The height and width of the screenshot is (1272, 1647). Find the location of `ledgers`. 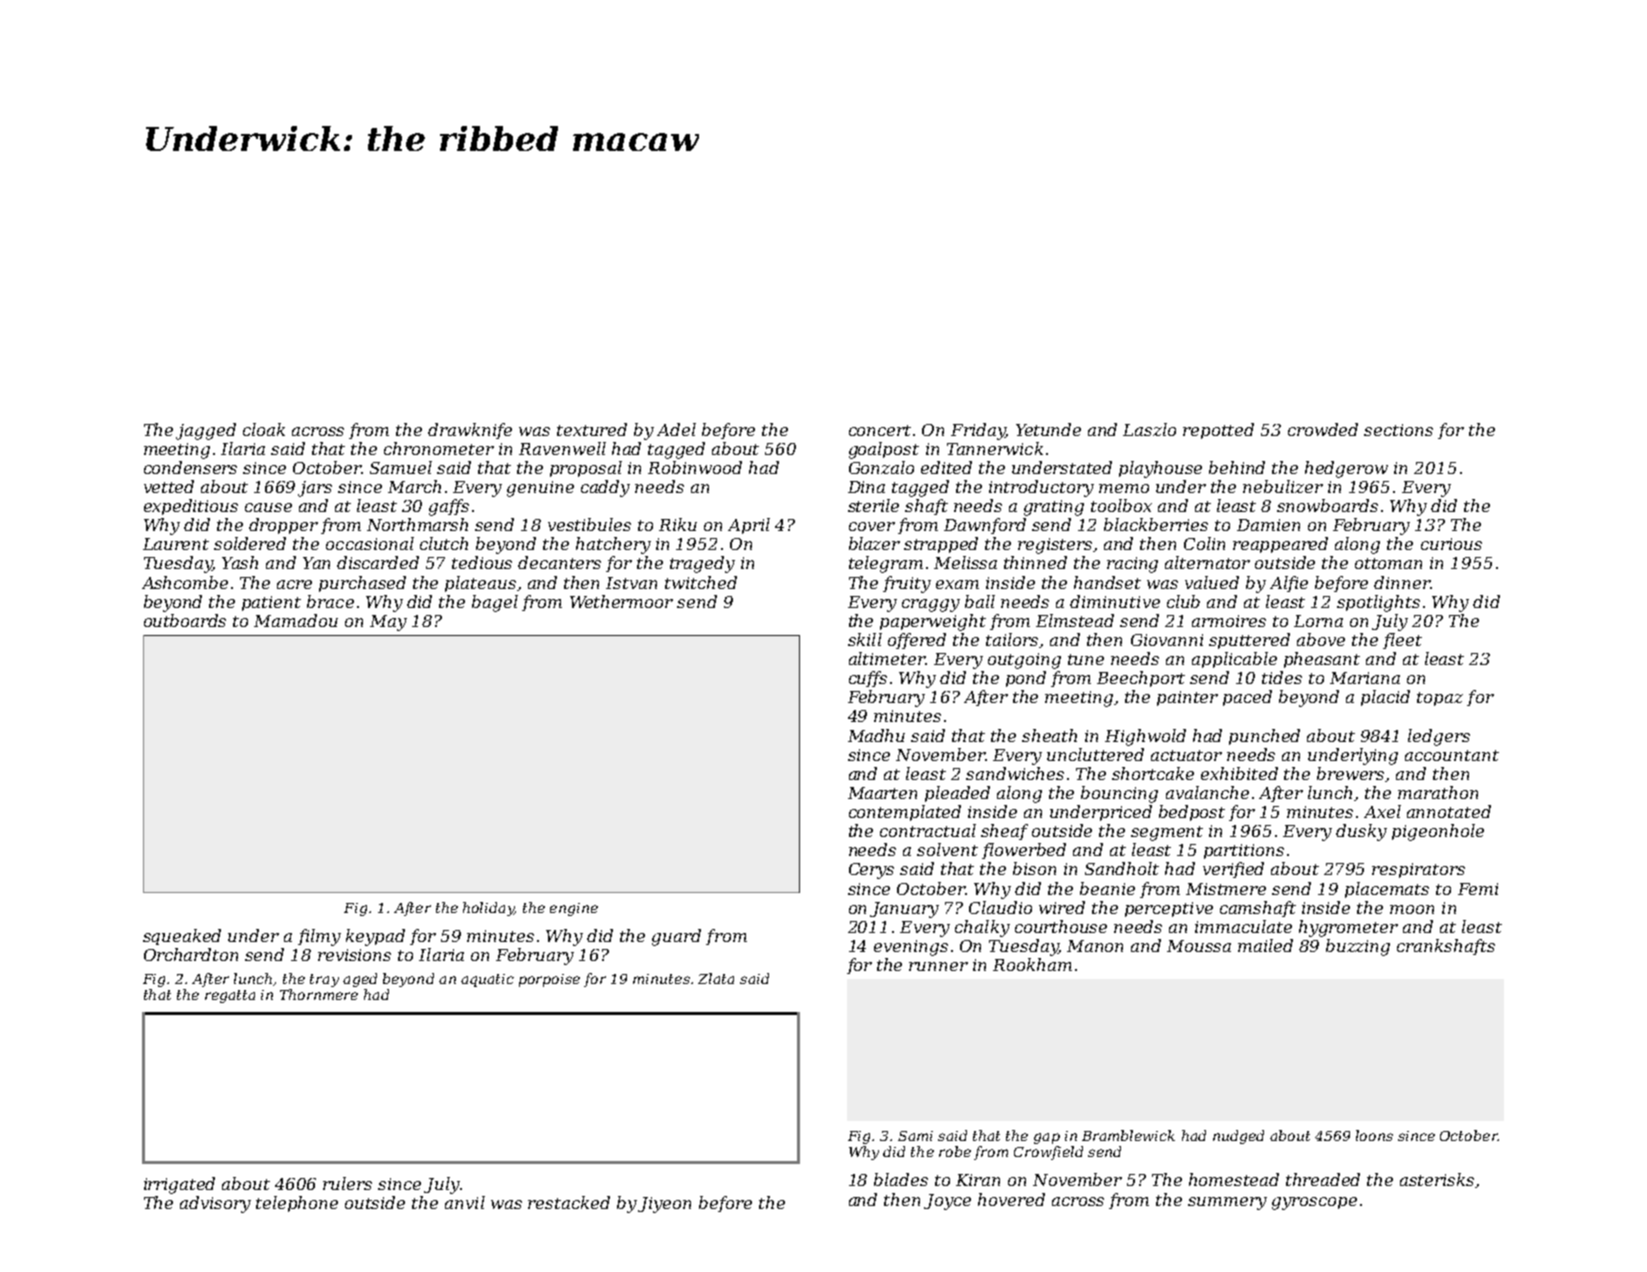

ledgers is located at coordinates (1439, 737).
